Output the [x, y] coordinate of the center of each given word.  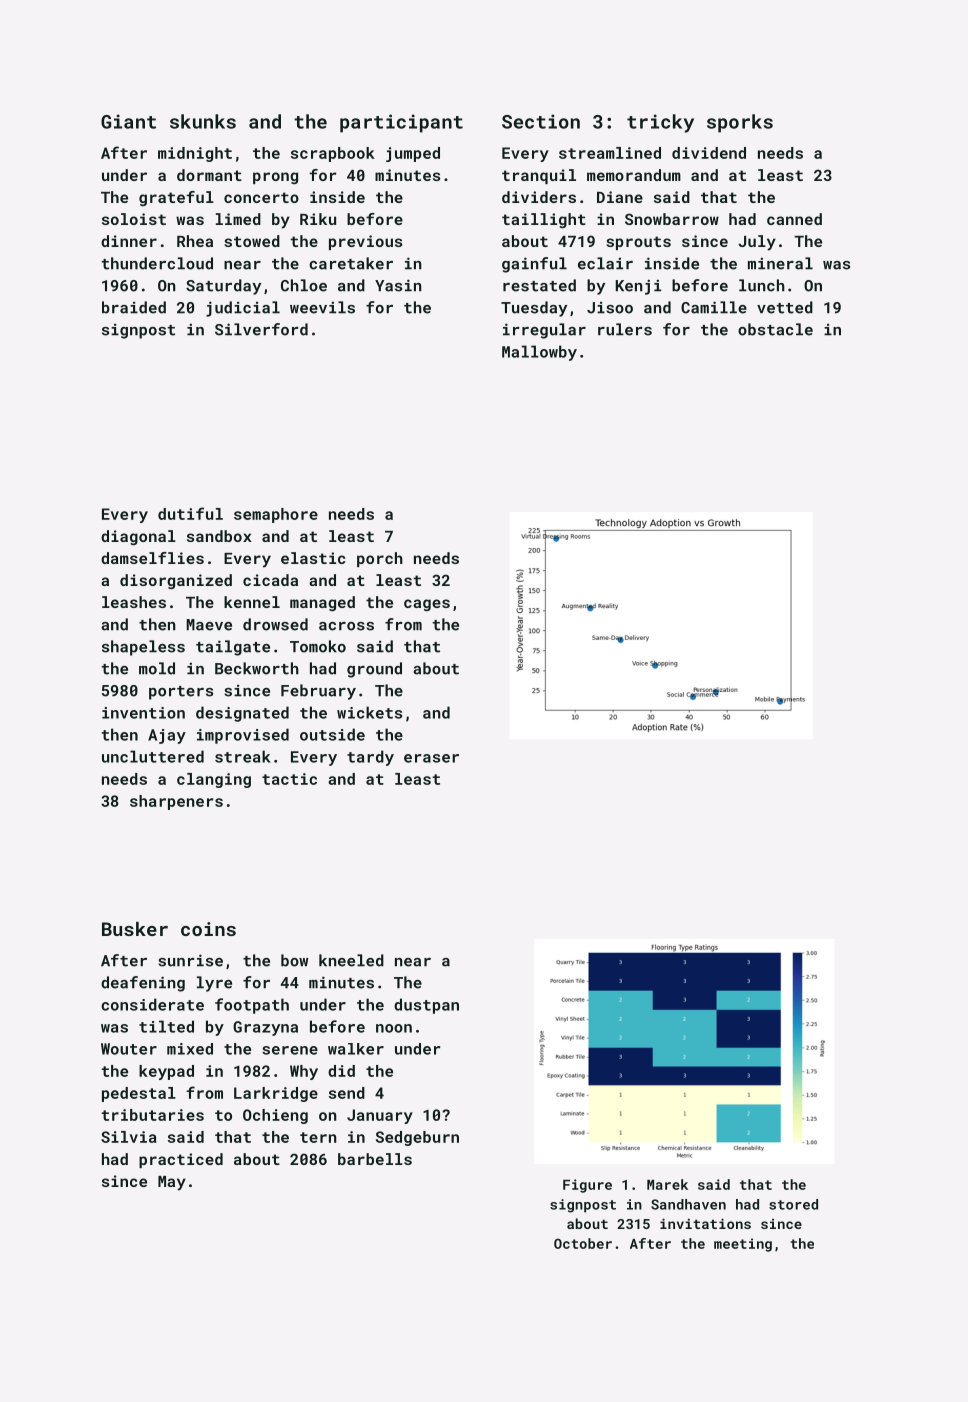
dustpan [426, 1006]
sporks [740, 123]
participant [401, 123]
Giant [128, 121]
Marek [667, 1184]
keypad [166, 1072]
